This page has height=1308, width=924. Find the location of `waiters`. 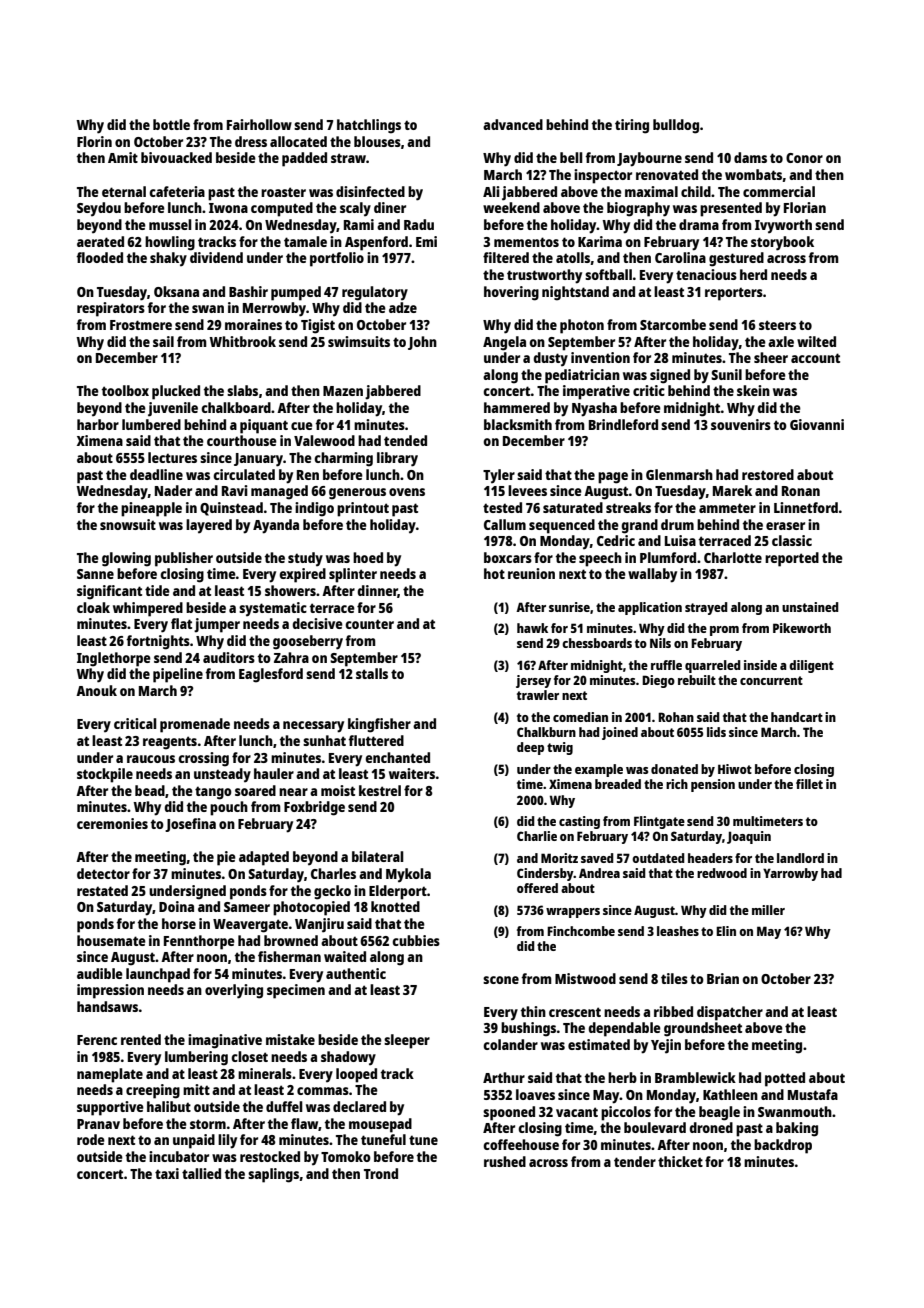

waiters is located at coordinates (412, 773).
